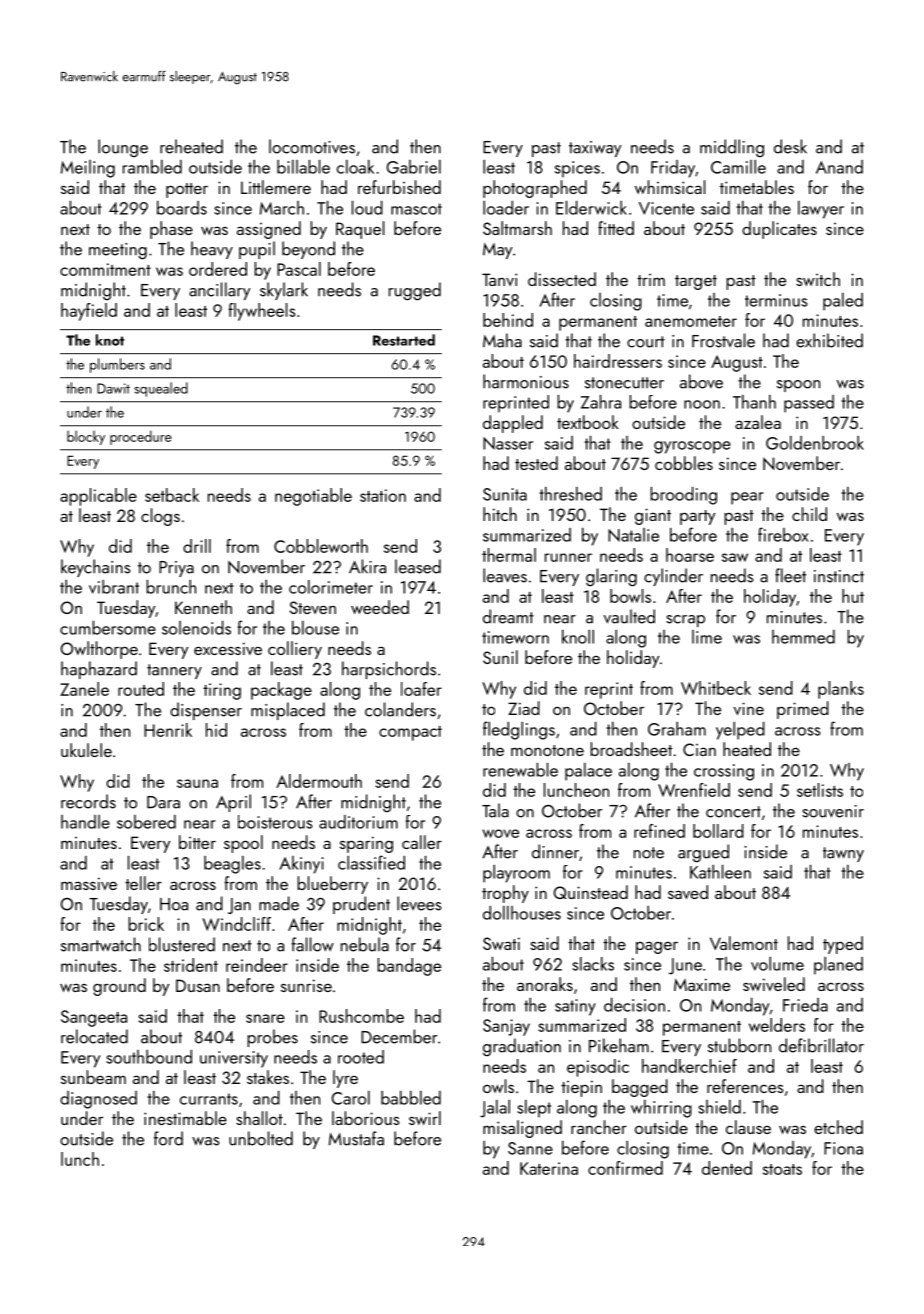  What do you see at coordinates (418, 566) in the document?
I see `leased` at bounding box center [418, 566].
